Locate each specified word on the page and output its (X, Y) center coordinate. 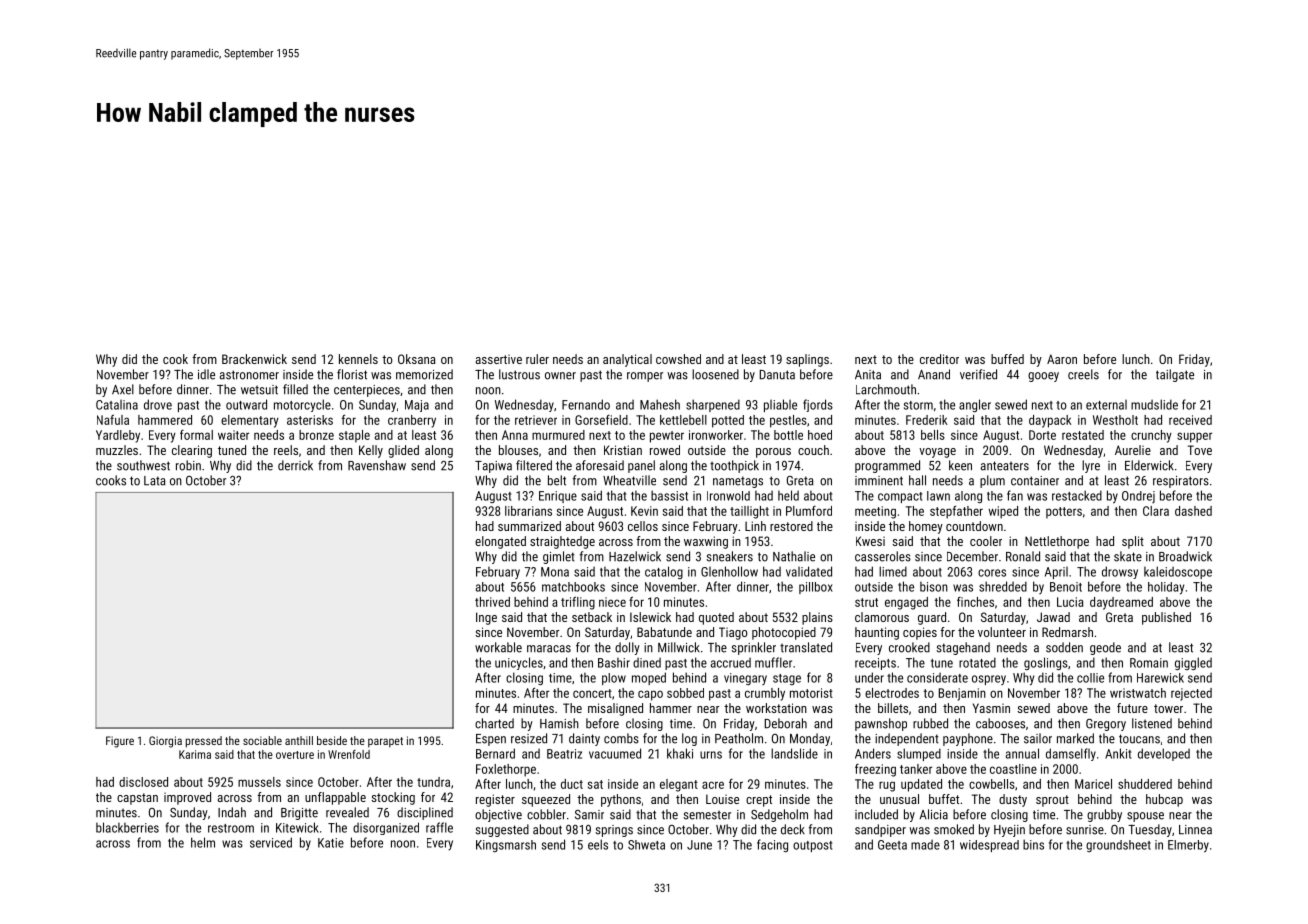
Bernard (495, 753)
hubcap (1164, 800)
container (1035, 481)
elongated (500, 542)
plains (817, 618)
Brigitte (299, 814)
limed (893, 571)
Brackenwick (254, 359)
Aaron (1062, 359)
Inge (486, 618)
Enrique (558, 497)
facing (772, 845)
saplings (807, 360)
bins (1033, 844)
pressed (204, 742)
